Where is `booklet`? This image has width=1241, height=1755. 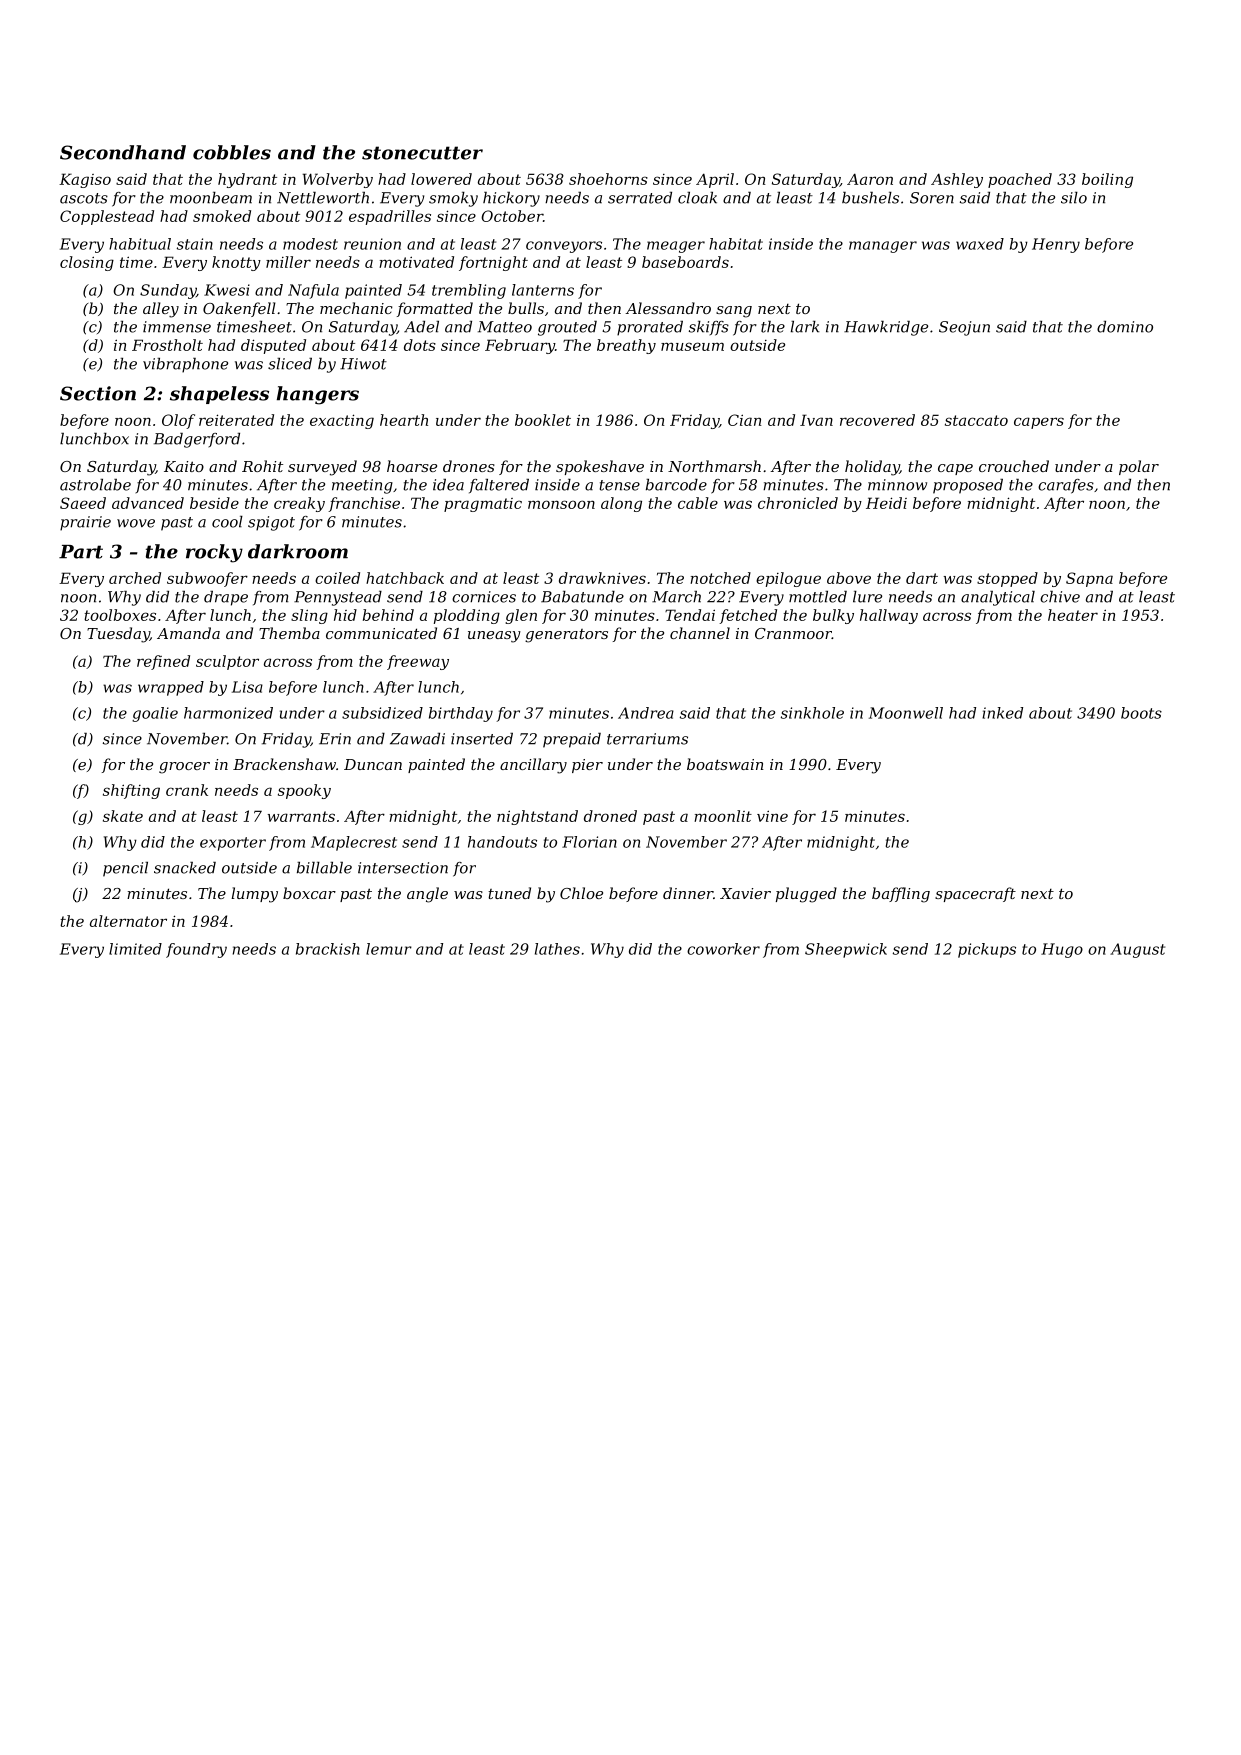 booklet is located at coordinates (543, 420).
